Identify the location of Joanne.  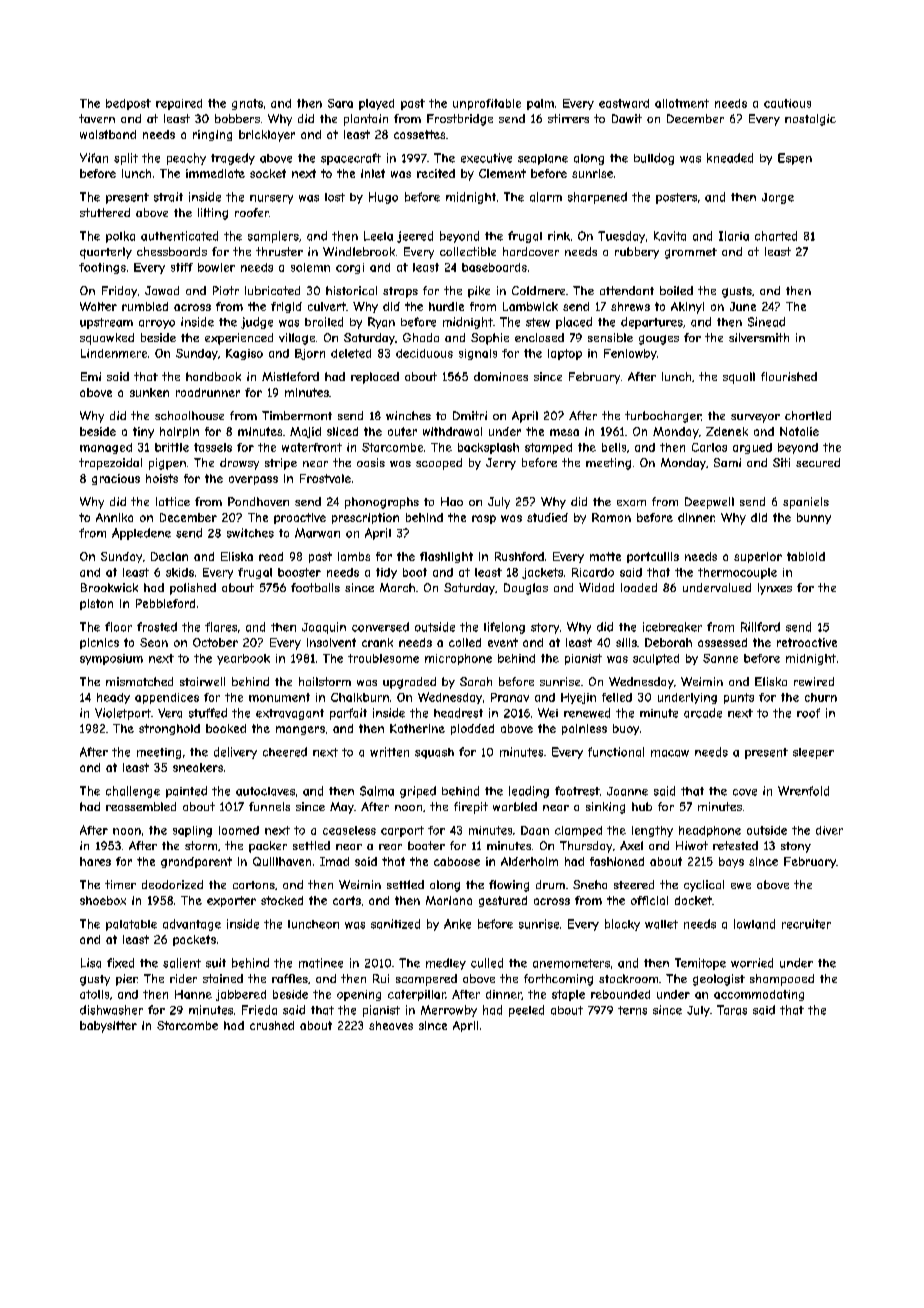
(627, 791).
